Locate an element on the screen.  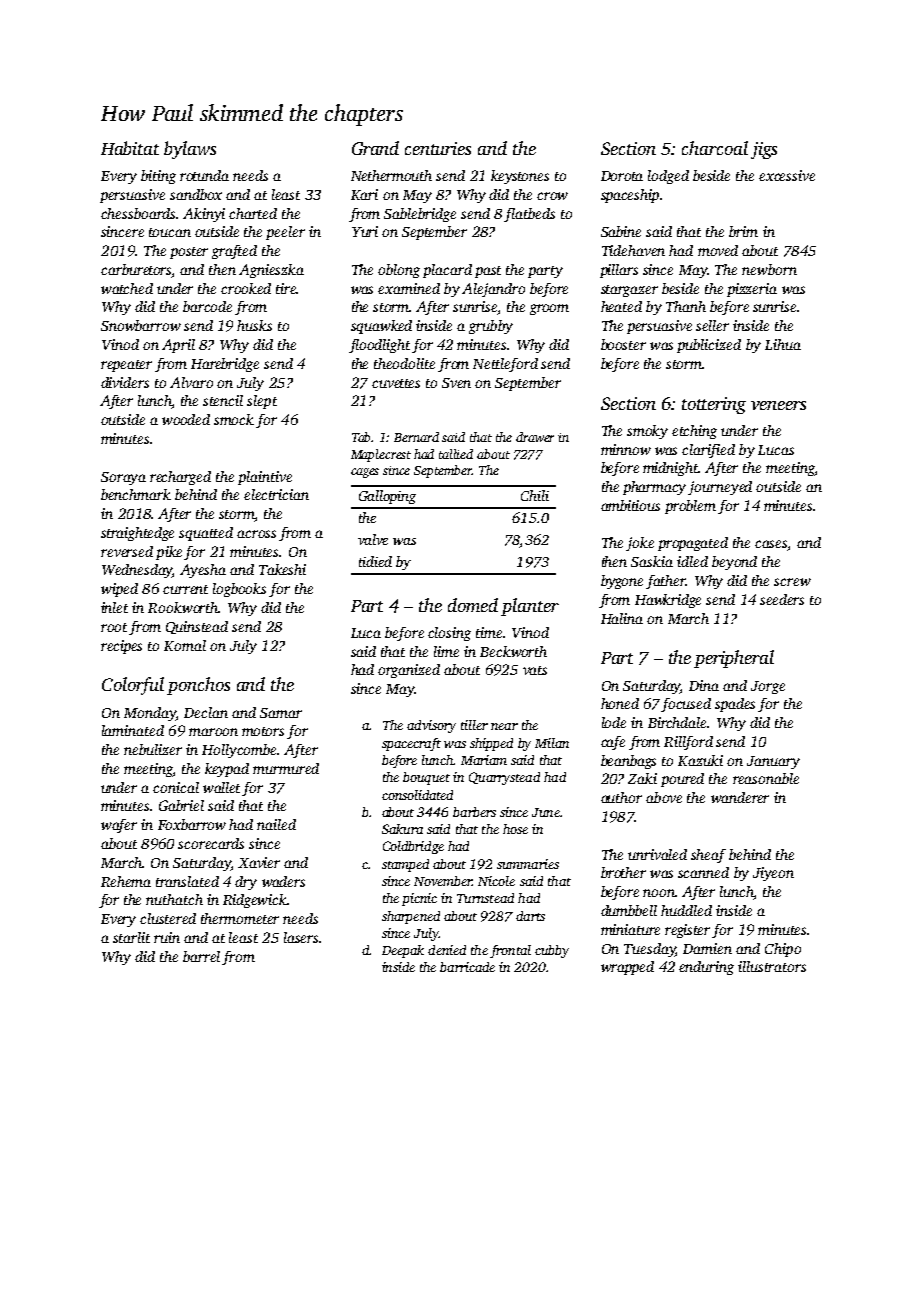
father is located at coordinates (666, 582).
